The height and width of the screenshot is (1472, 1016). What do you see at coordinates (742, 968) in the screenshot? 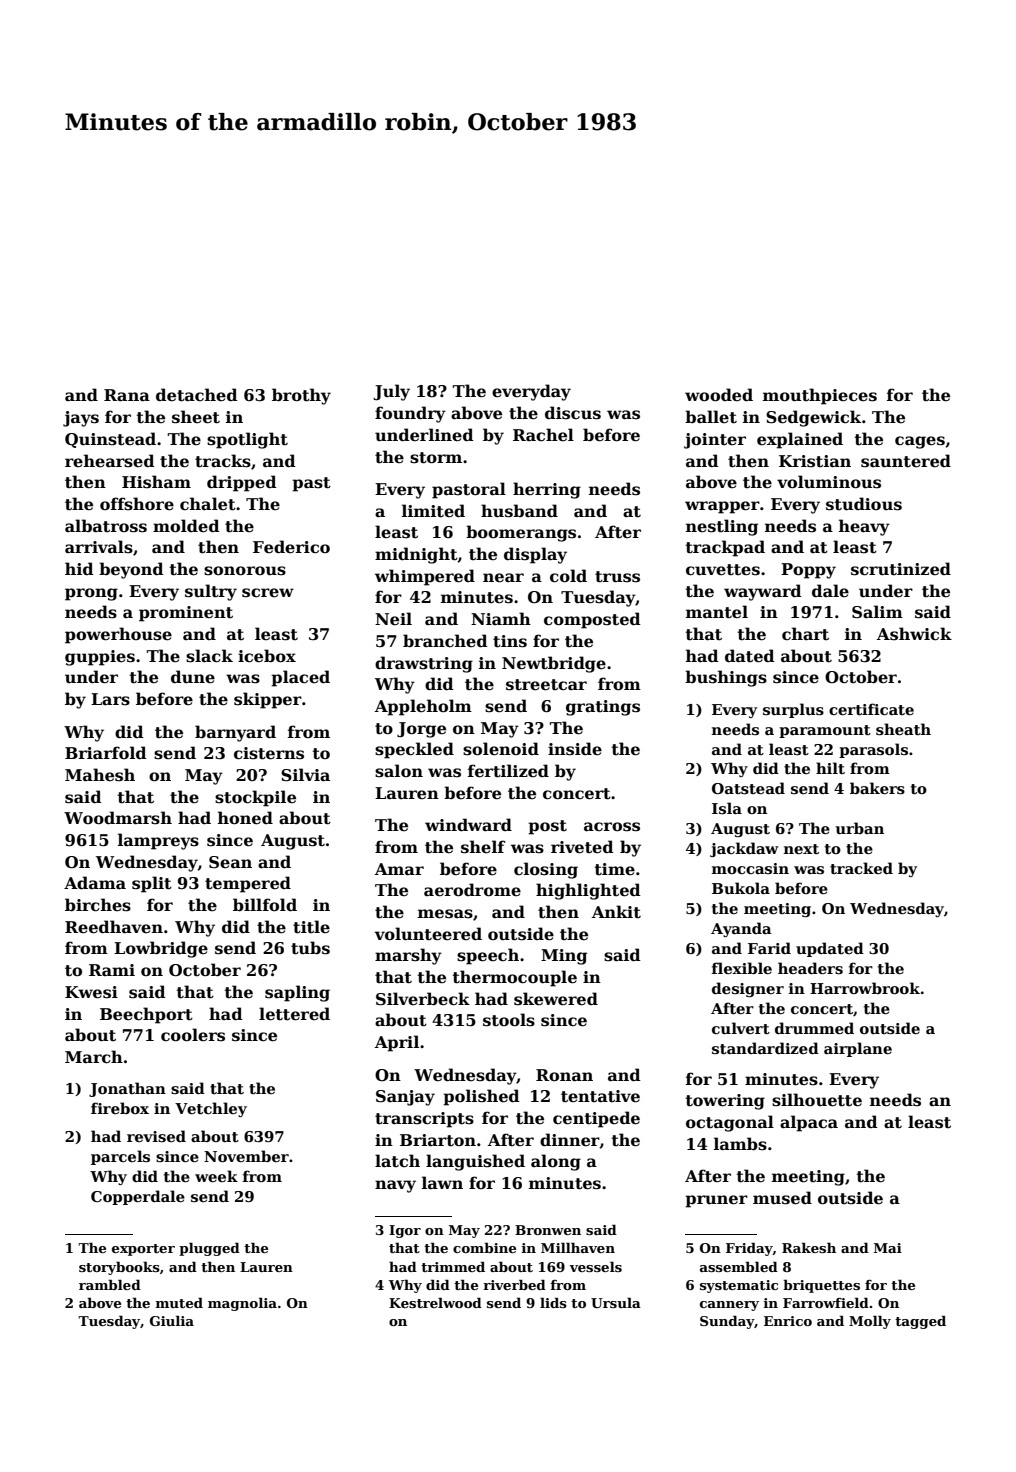
I see `flexible` at bounding box center [742, 968].
